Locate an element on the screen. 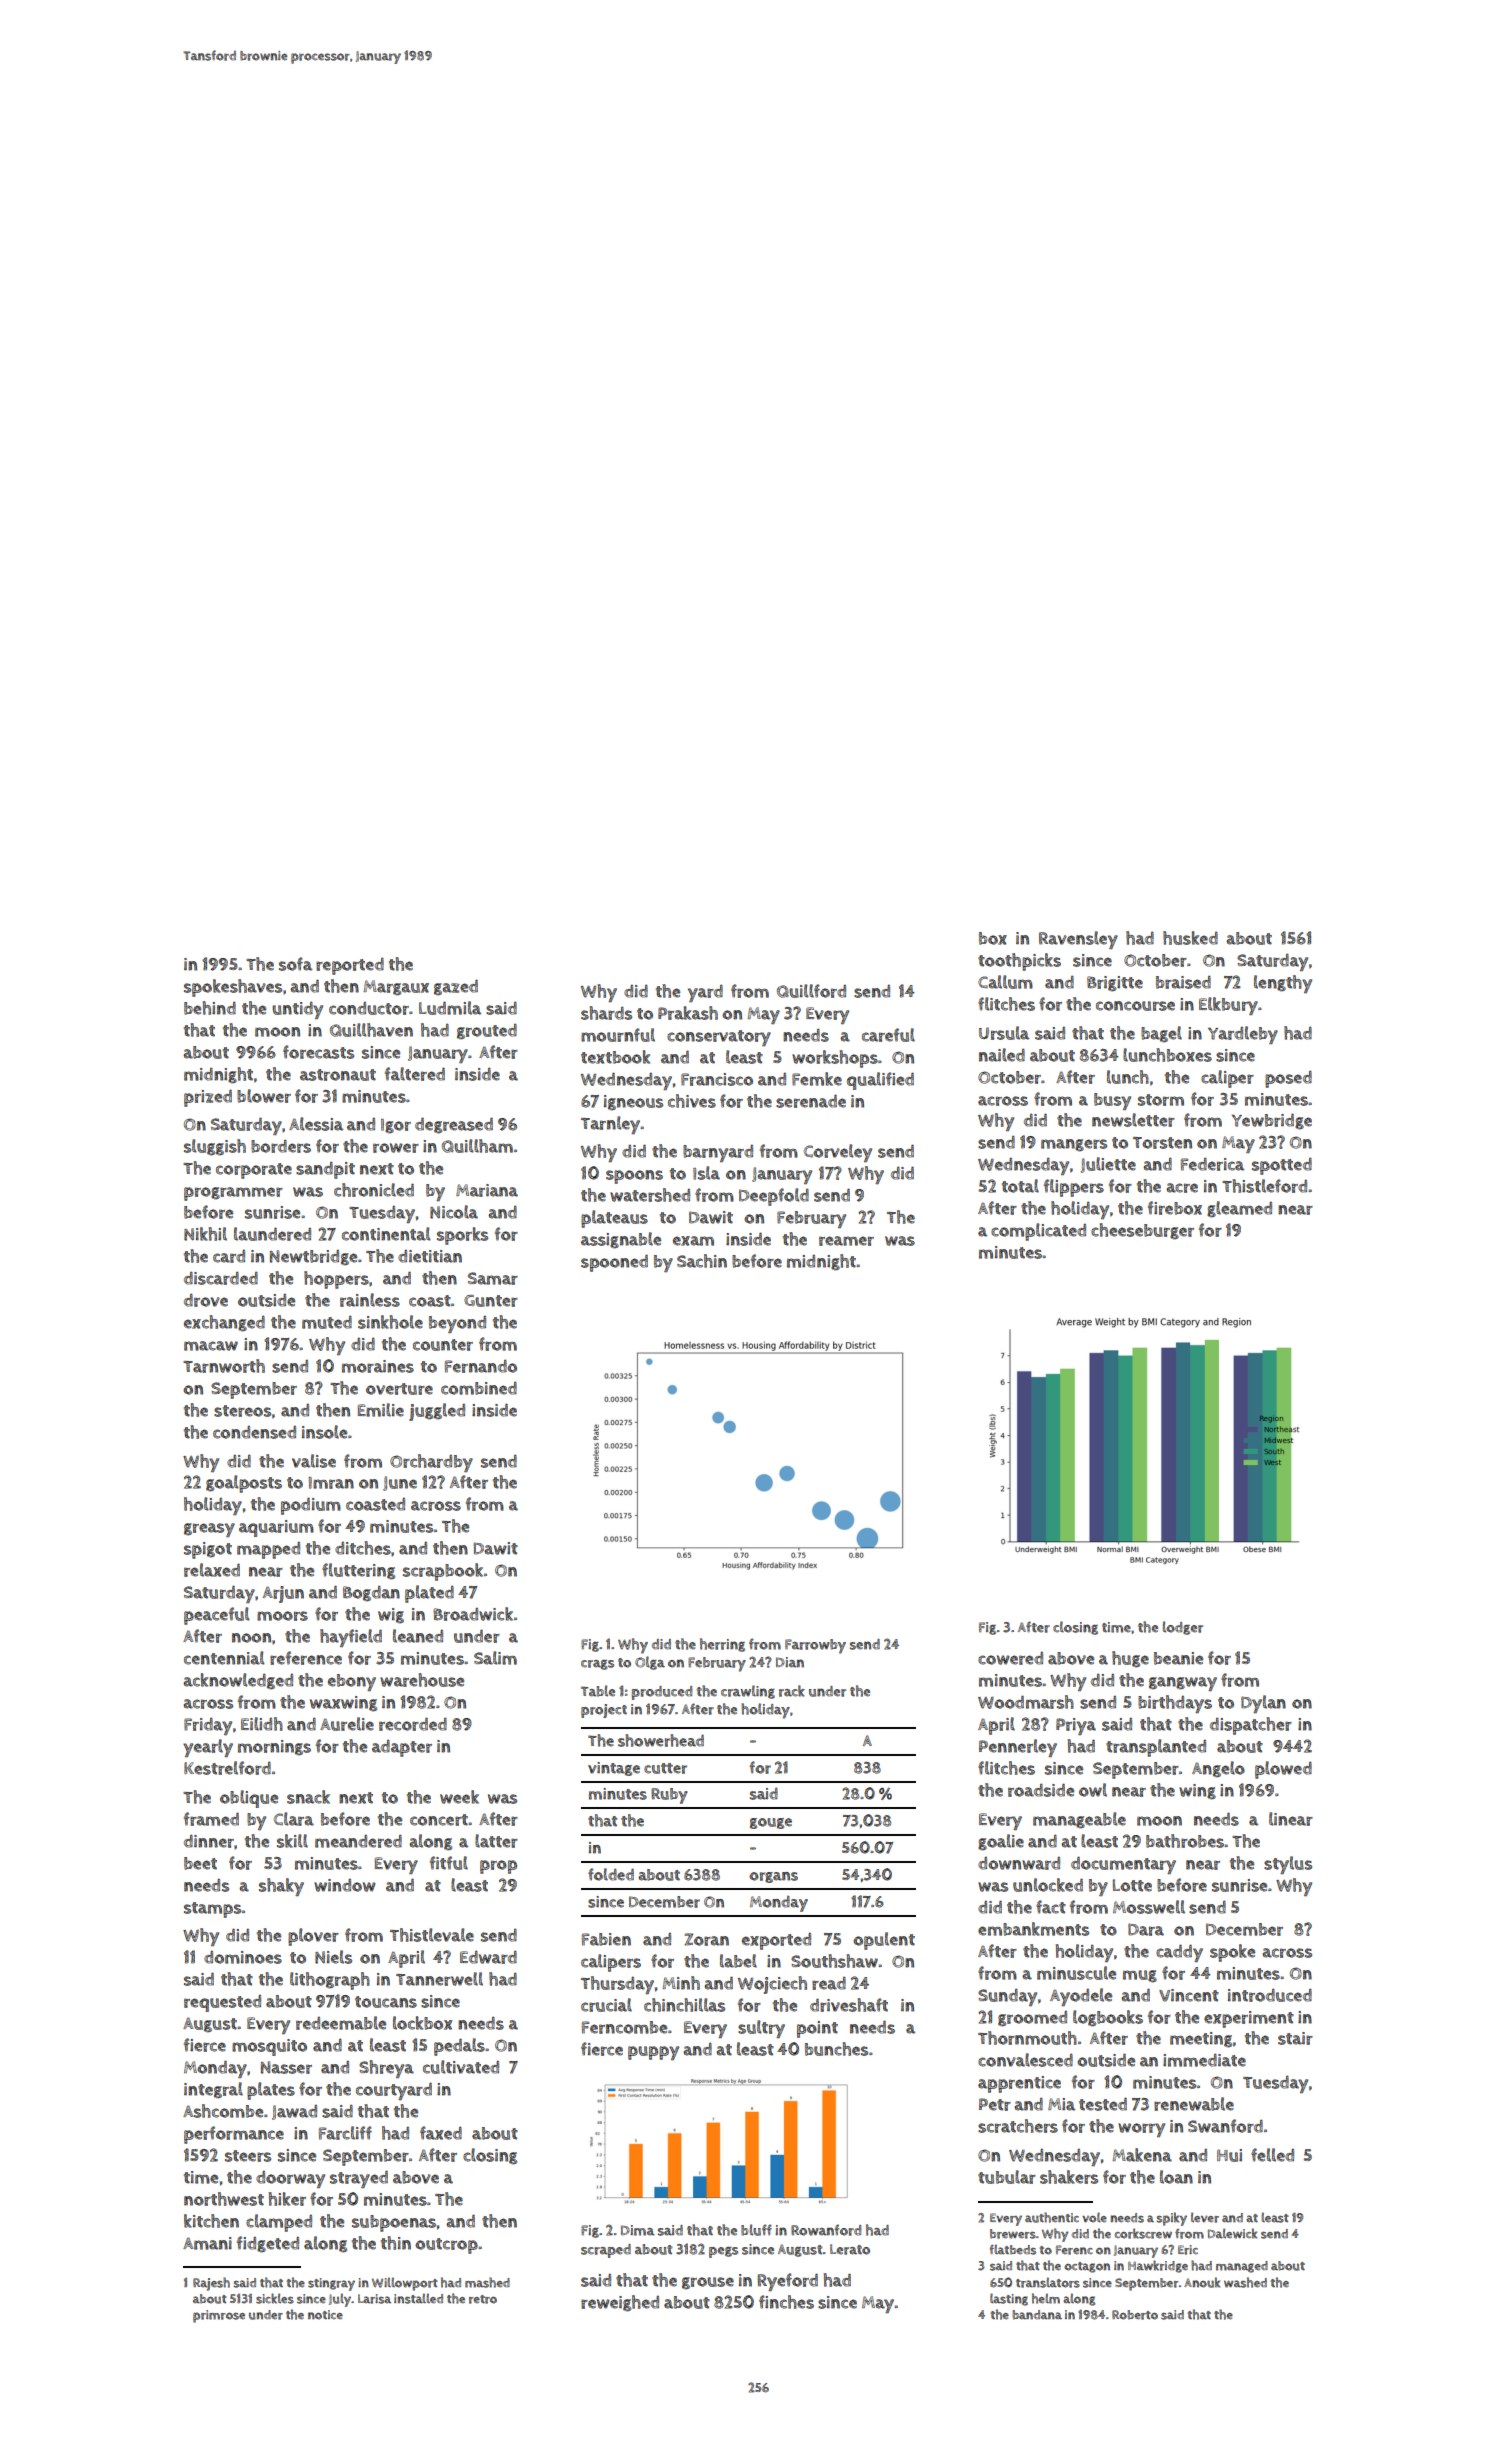 The height and width of the screenshot is (2464, 1496). Orchardby is located at coordinates (431, 1463).
